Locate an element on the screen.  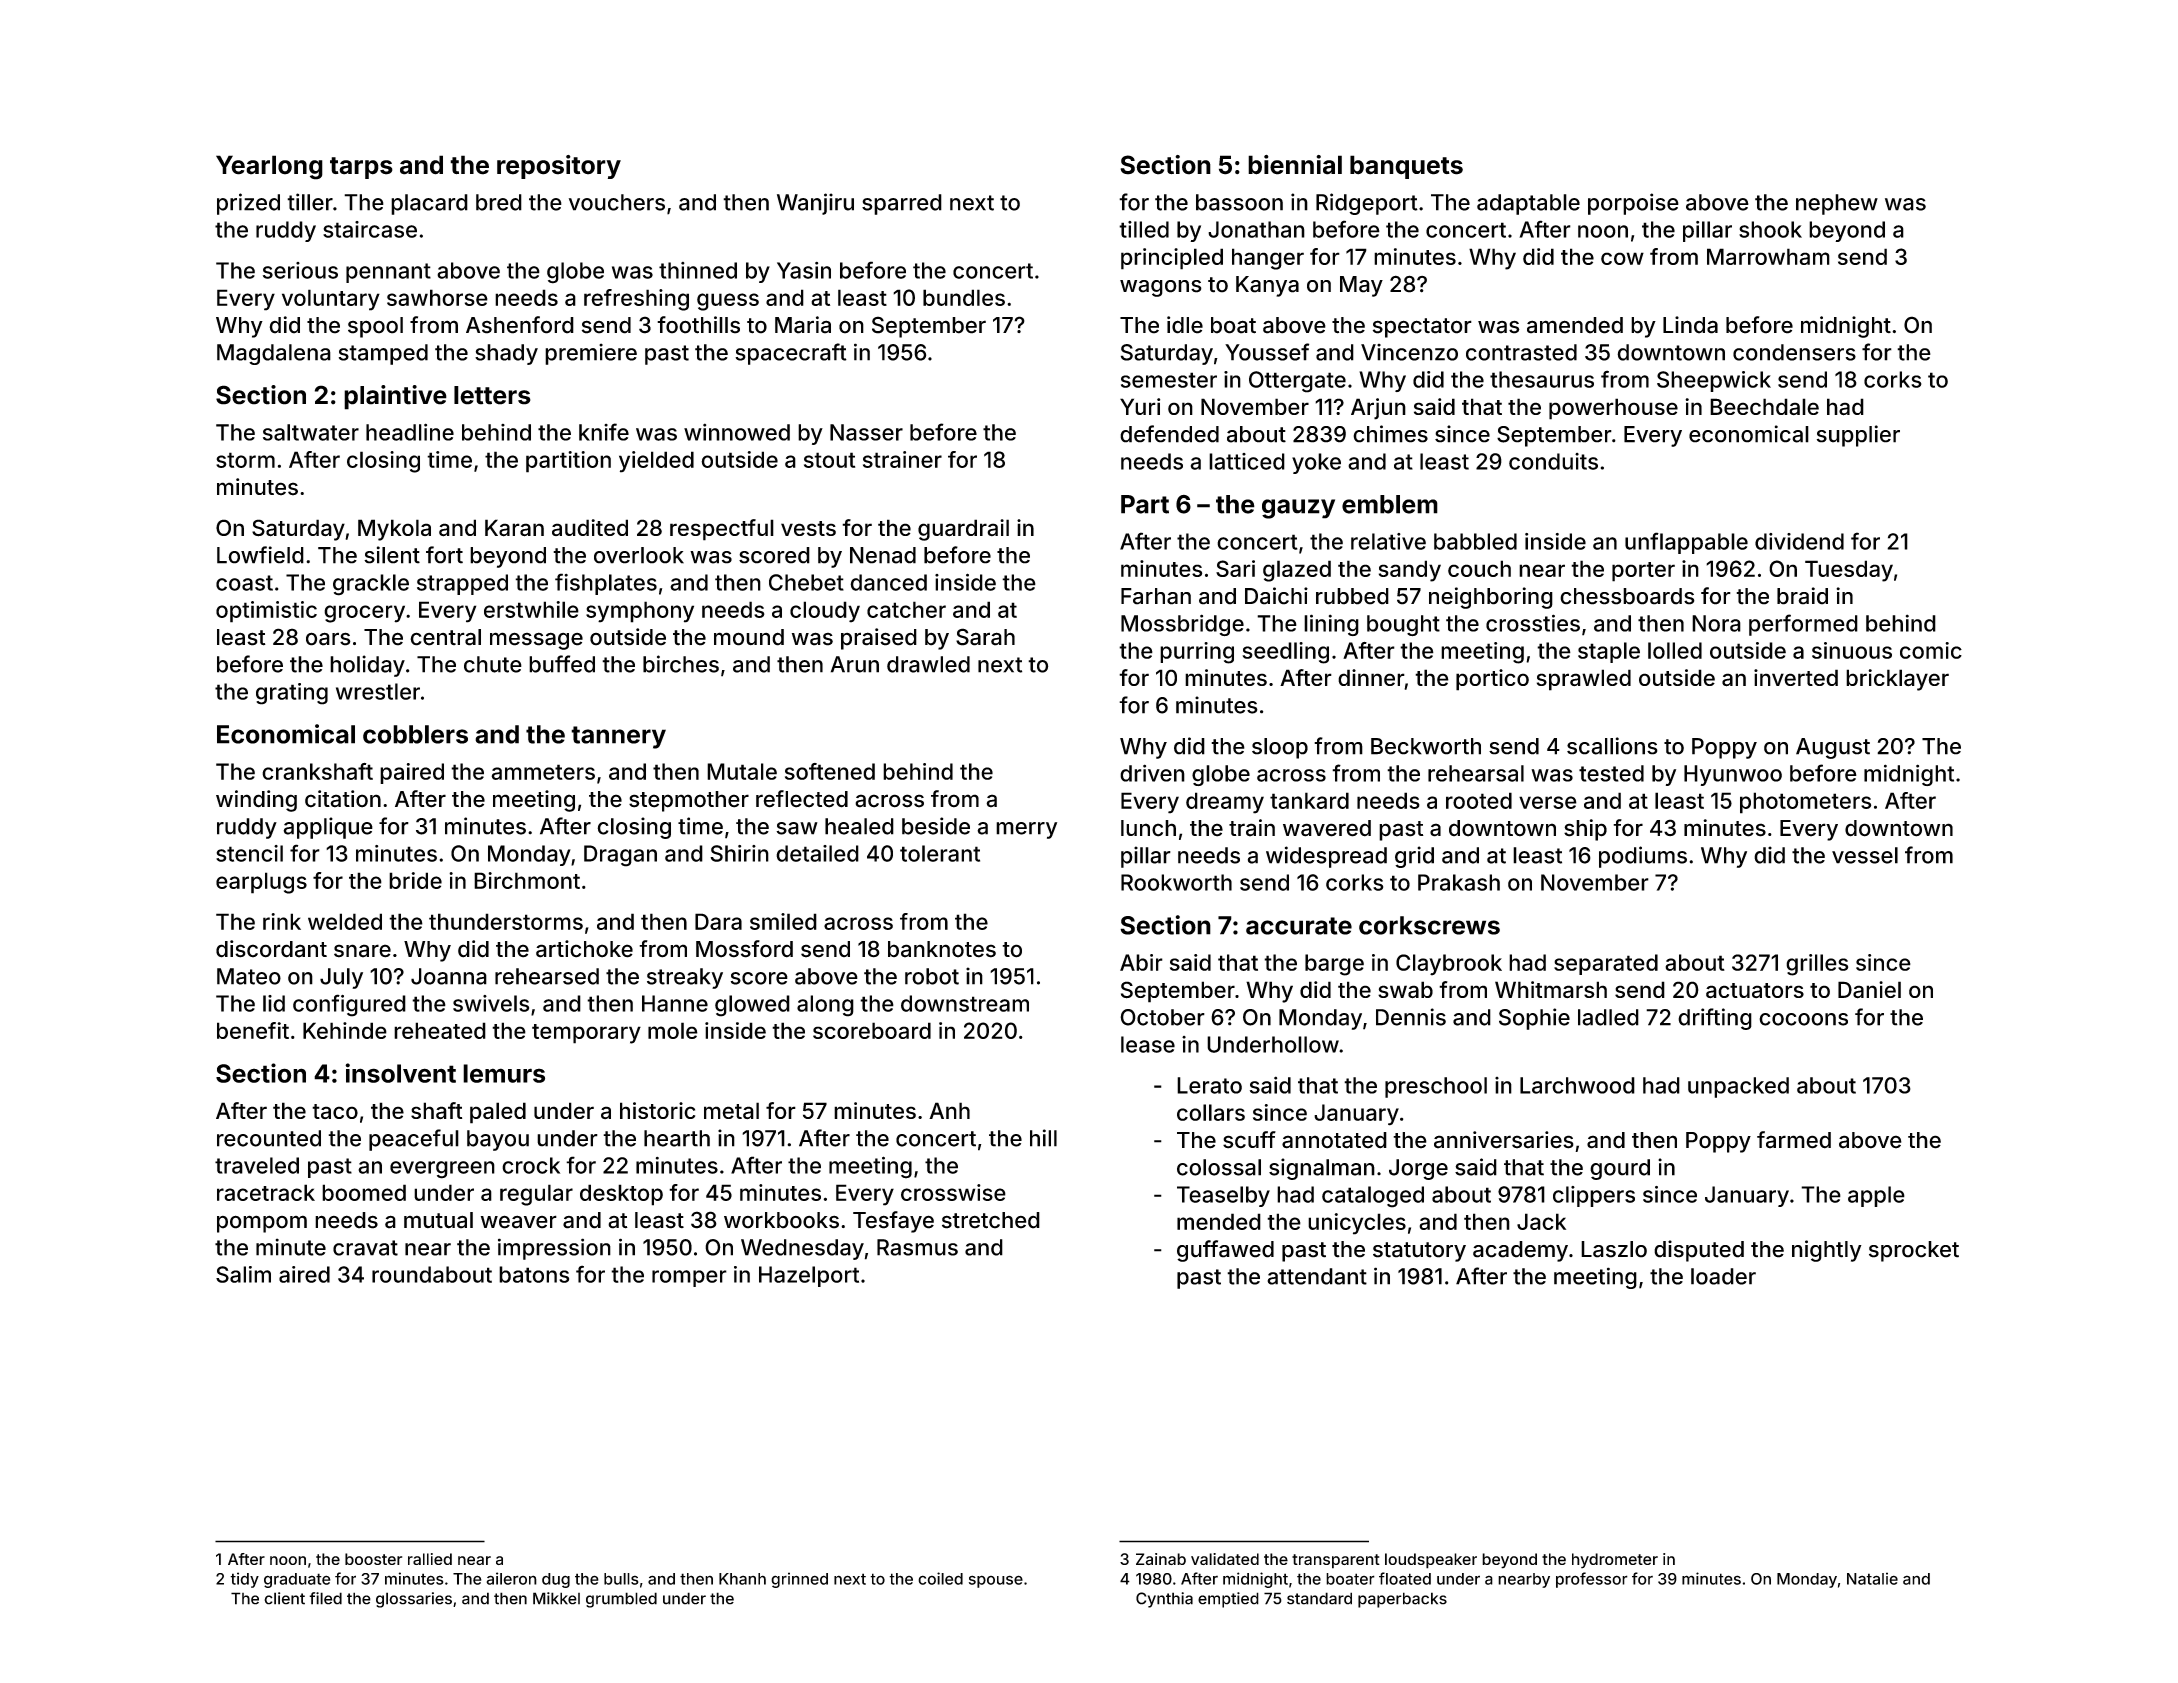
Natalie is located at coordinates (1872, 1578).
